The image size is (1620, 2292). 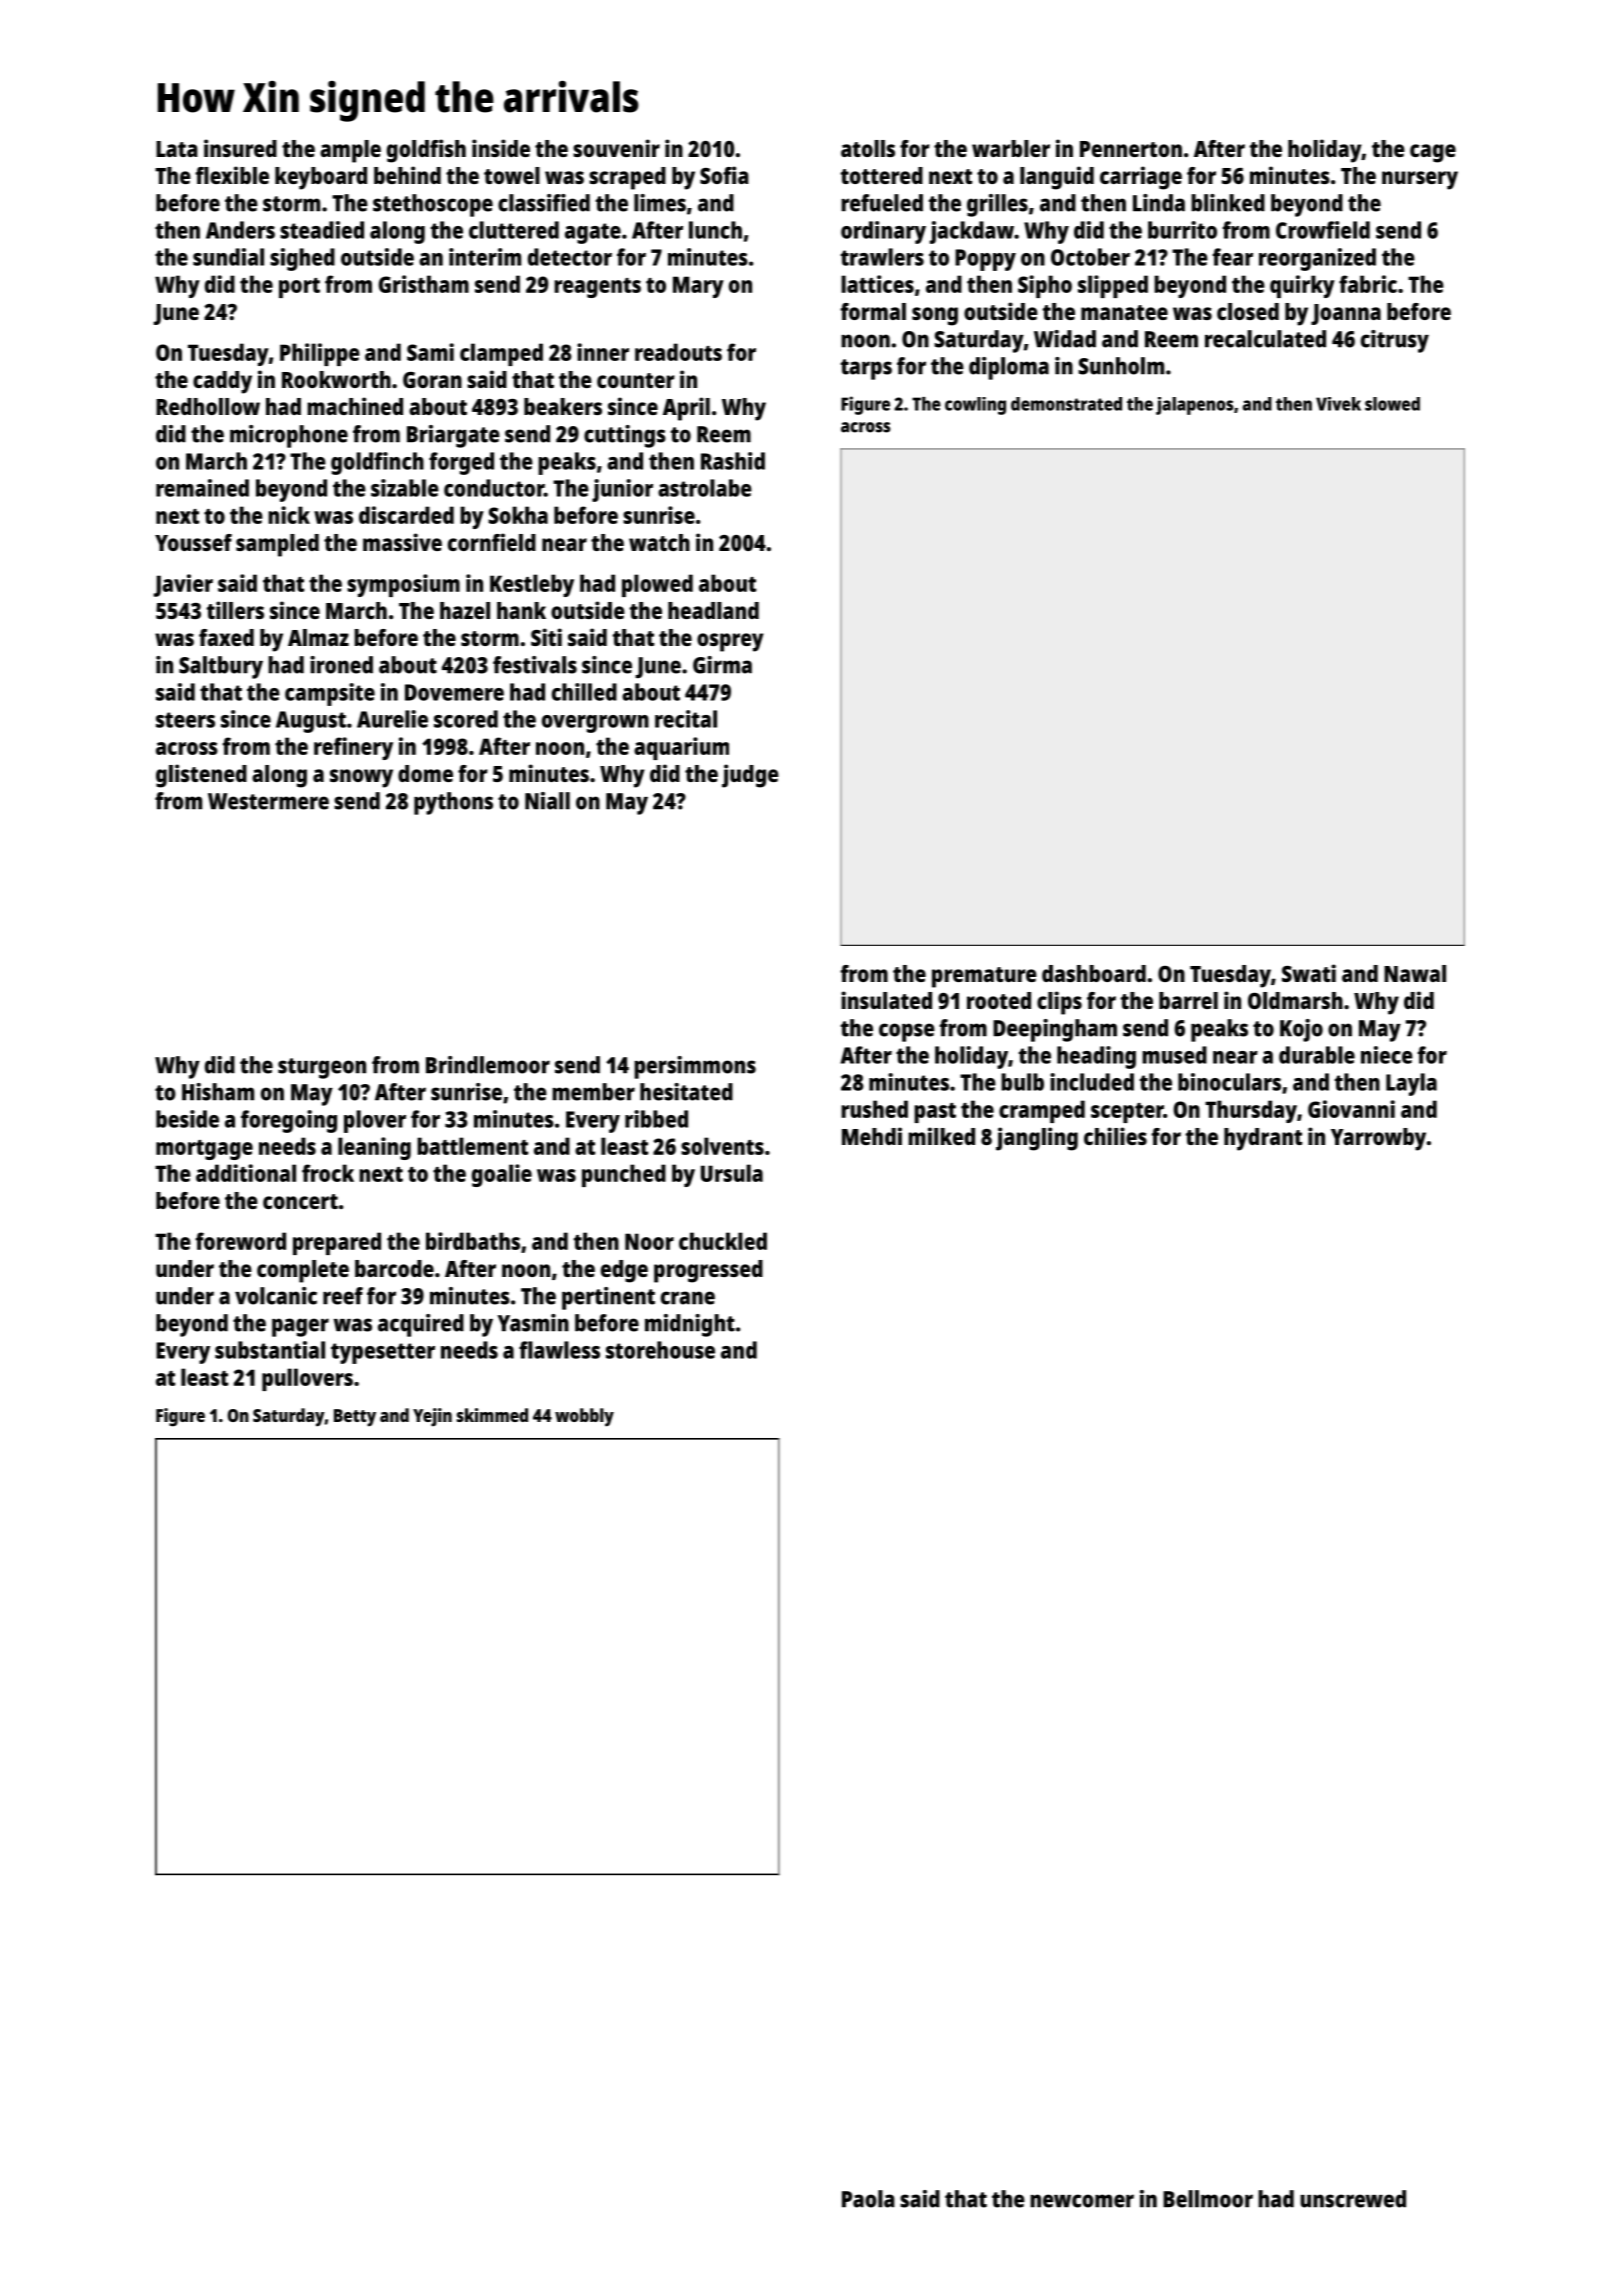 I want to click on Betty, so click(x=355, y=1418).
